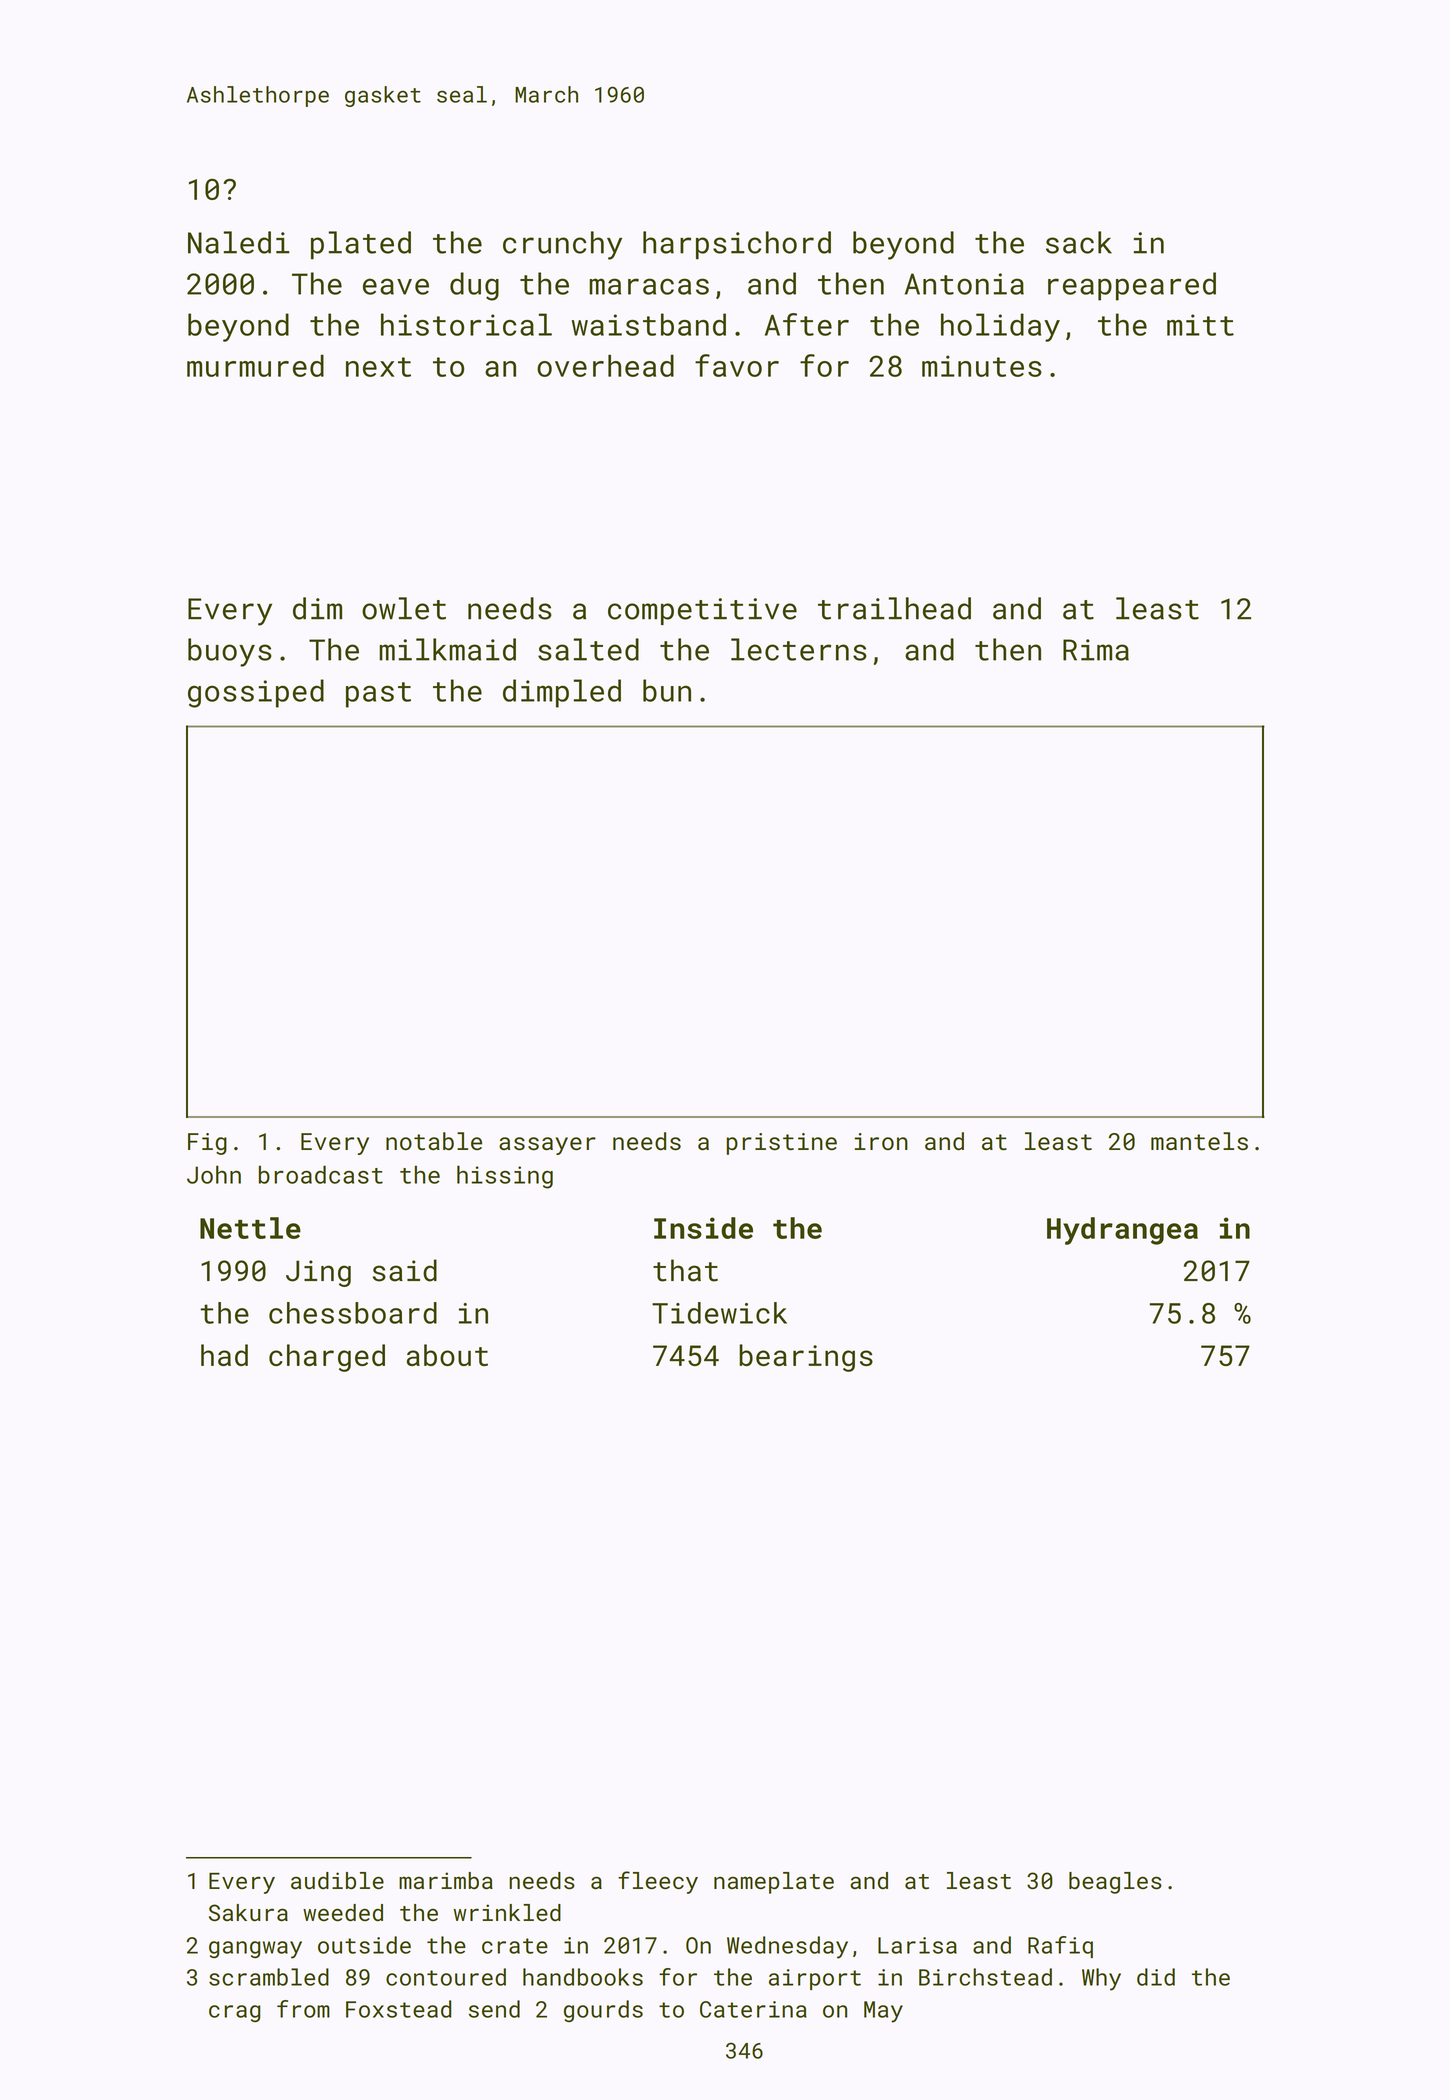 The image size is (1450, 2100). What do you see at coordinates (321, 1174) in the screenshot?
I see `broadcast` at bounding box center [321, 1174].
